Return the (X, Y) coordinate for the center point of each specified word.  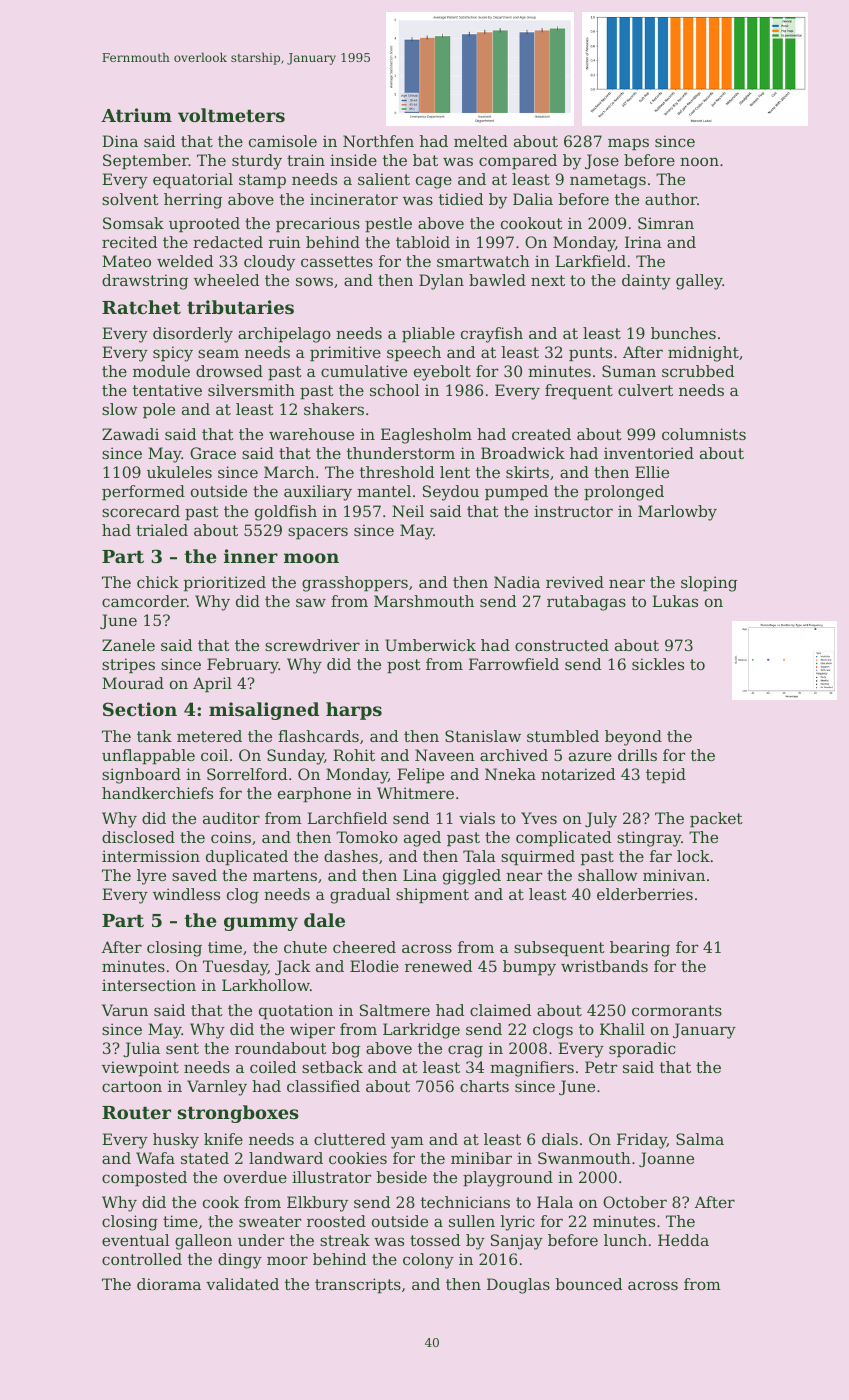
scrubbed (698, 371)
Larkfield (590, 261)
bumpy (529, 968)
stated (205, 1158)
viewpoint (140, 1069)
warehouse (311, 434)
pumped (516, 493)
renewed (438, 966)
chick (158, 582)
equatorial (193, 181)
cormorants (677, 1010)
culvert (645, 390)
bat (425, 160)
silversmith (251, 390)
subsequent (559, 949)
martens (285, 875)
